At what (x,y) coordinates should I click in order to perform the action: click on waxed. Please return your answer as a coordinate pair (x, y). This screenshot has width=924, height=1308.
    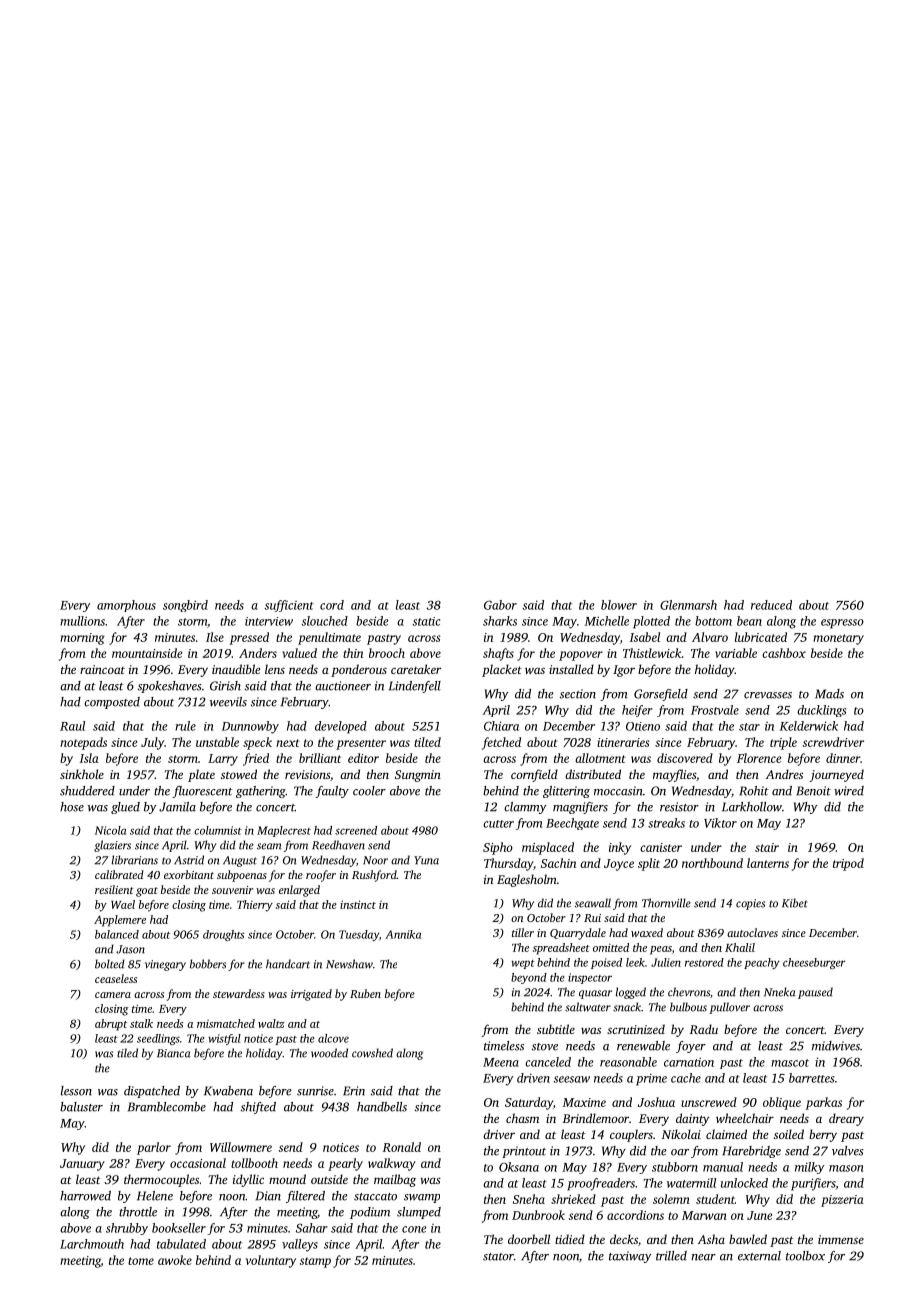
    Looking at the image, I should click on (647, 932).
